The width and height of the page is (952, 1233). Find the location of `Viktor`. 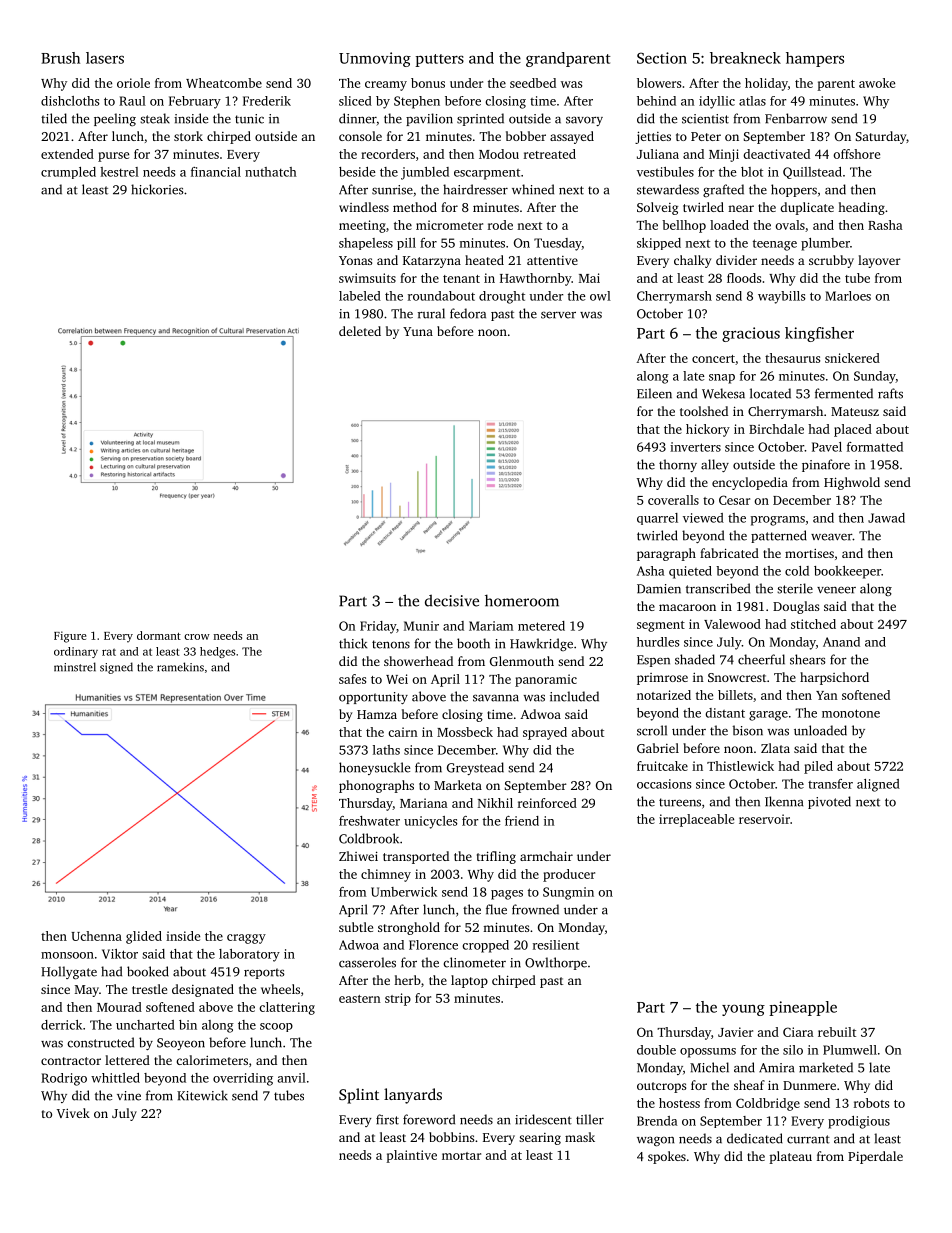

Viktor is located at coordinates (120, 954).
